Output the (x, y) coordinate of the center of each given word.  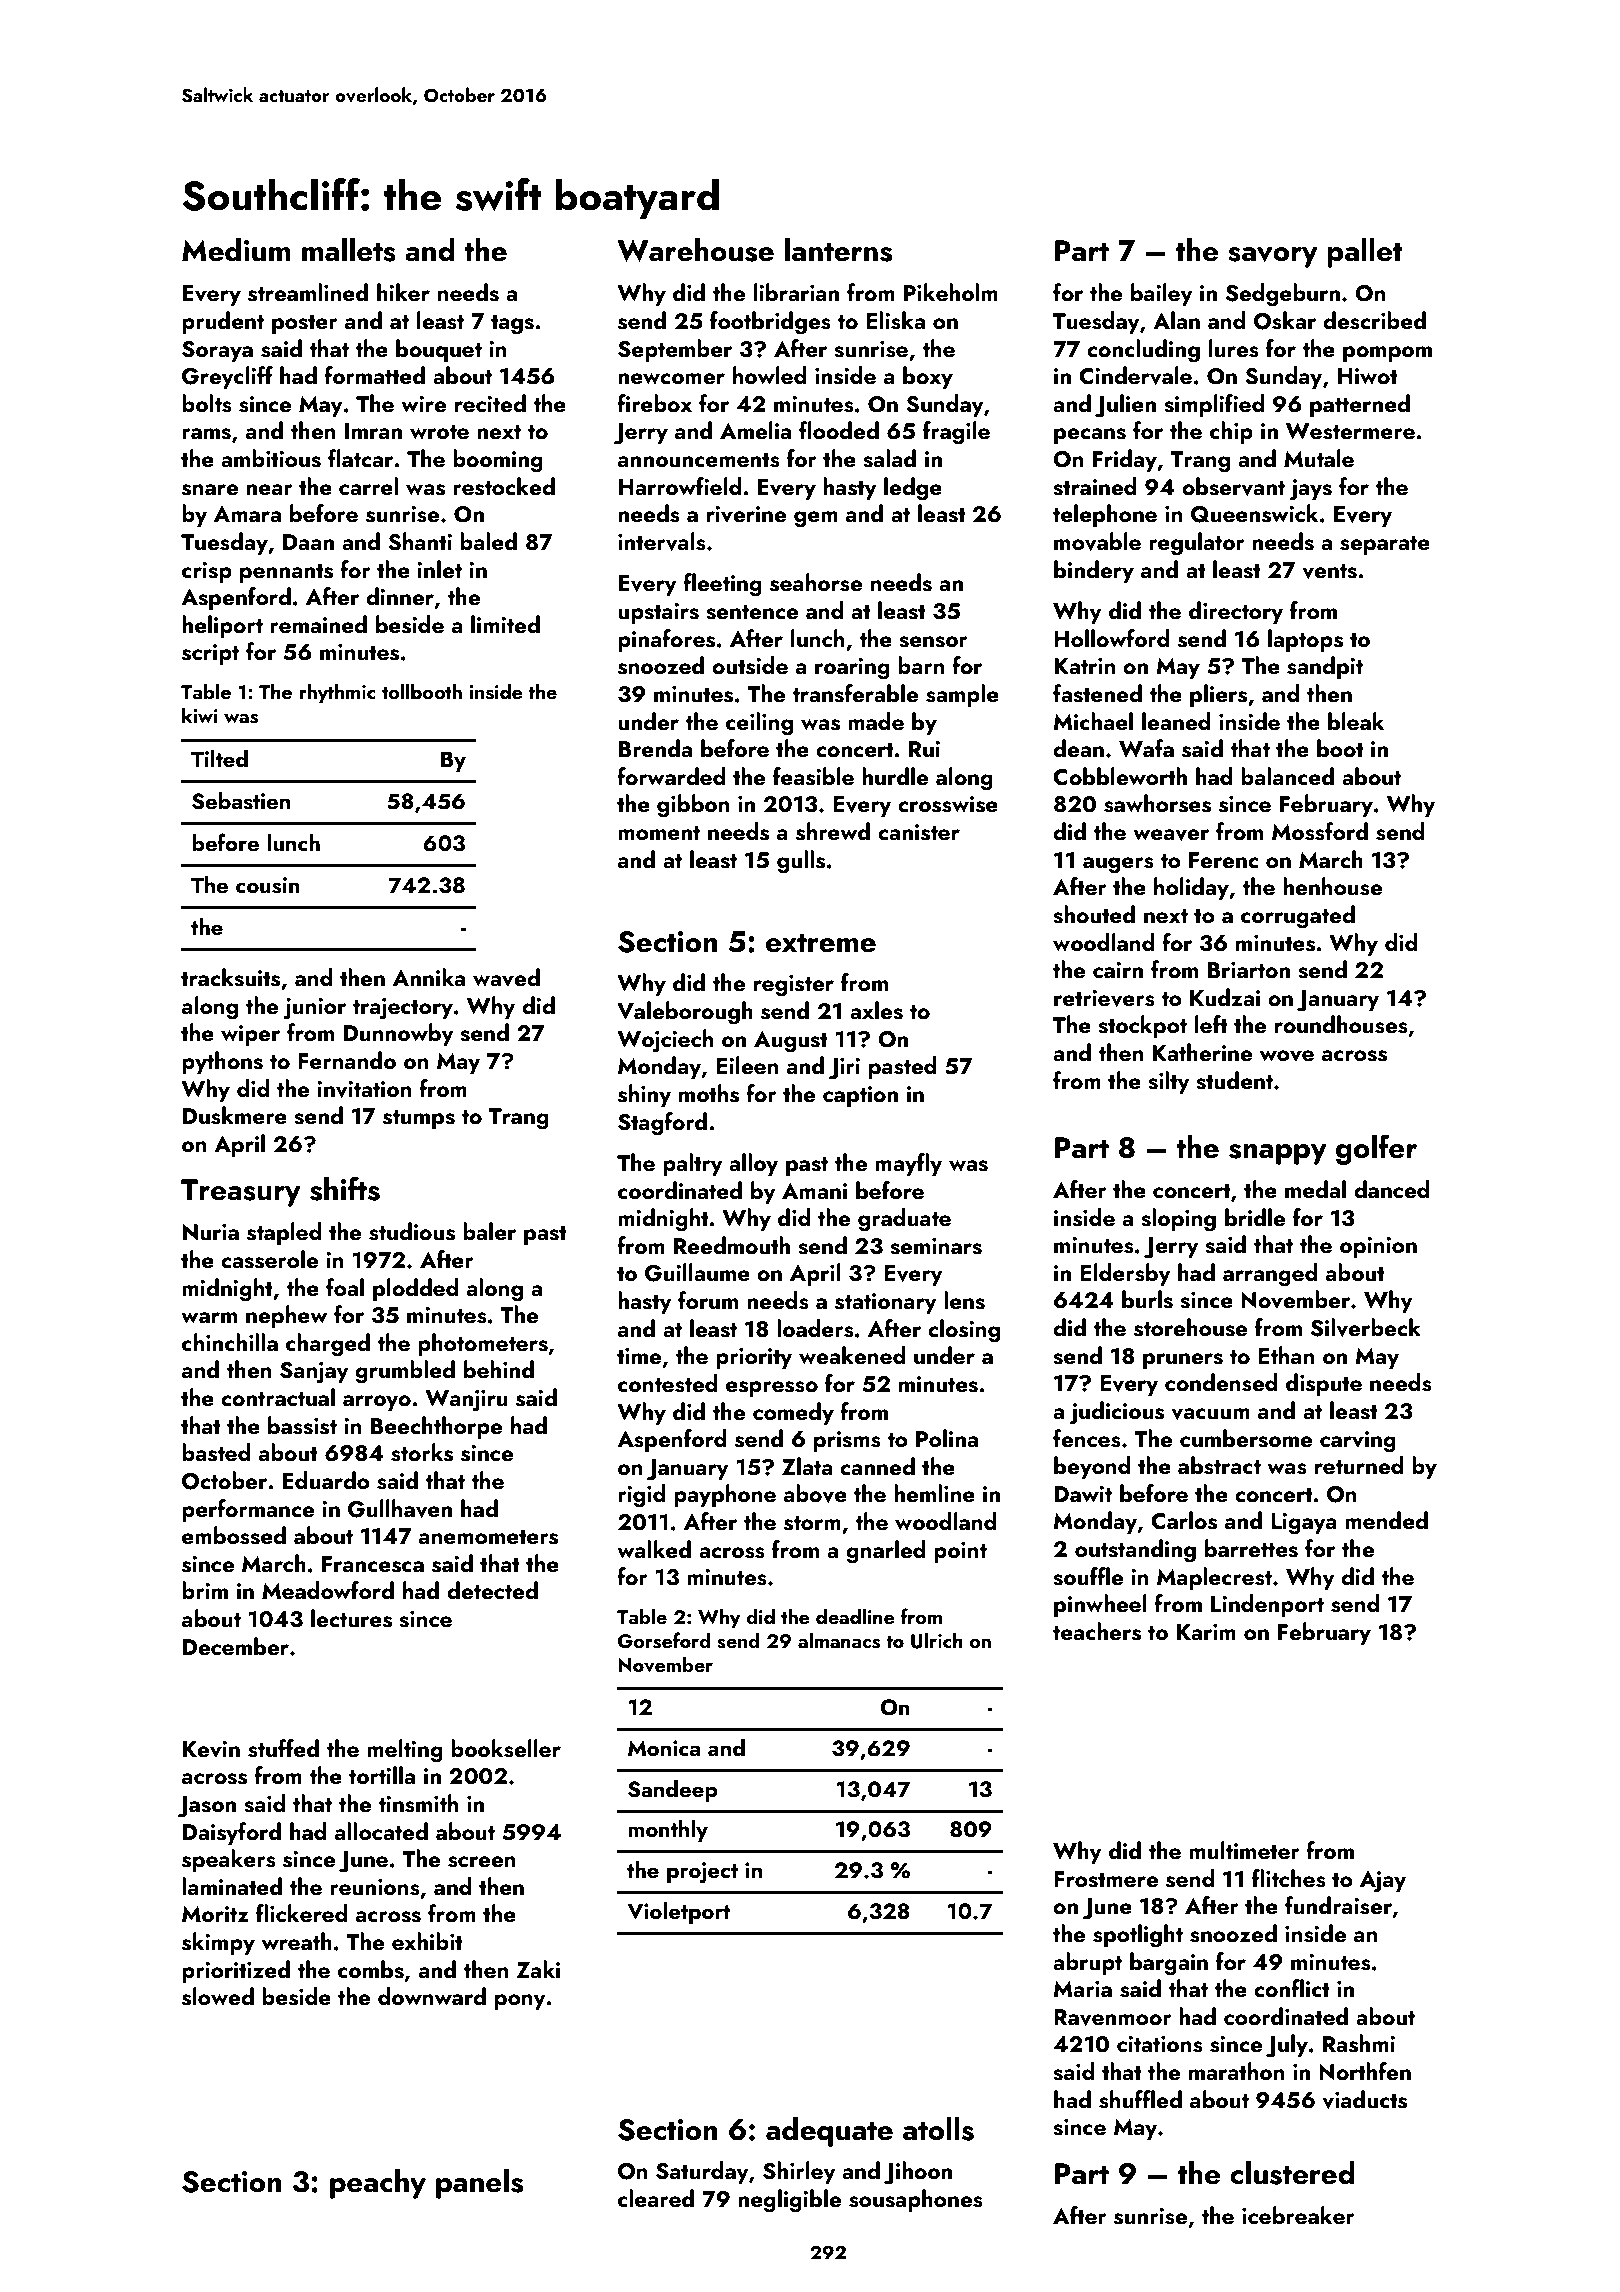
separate (1385, 545)
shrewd (833, 831)
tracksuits (230, 977)
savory (1273, 257)
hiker (403, 292)
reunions (375, 1887)
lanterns (838, 250)
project (702, 1872)
